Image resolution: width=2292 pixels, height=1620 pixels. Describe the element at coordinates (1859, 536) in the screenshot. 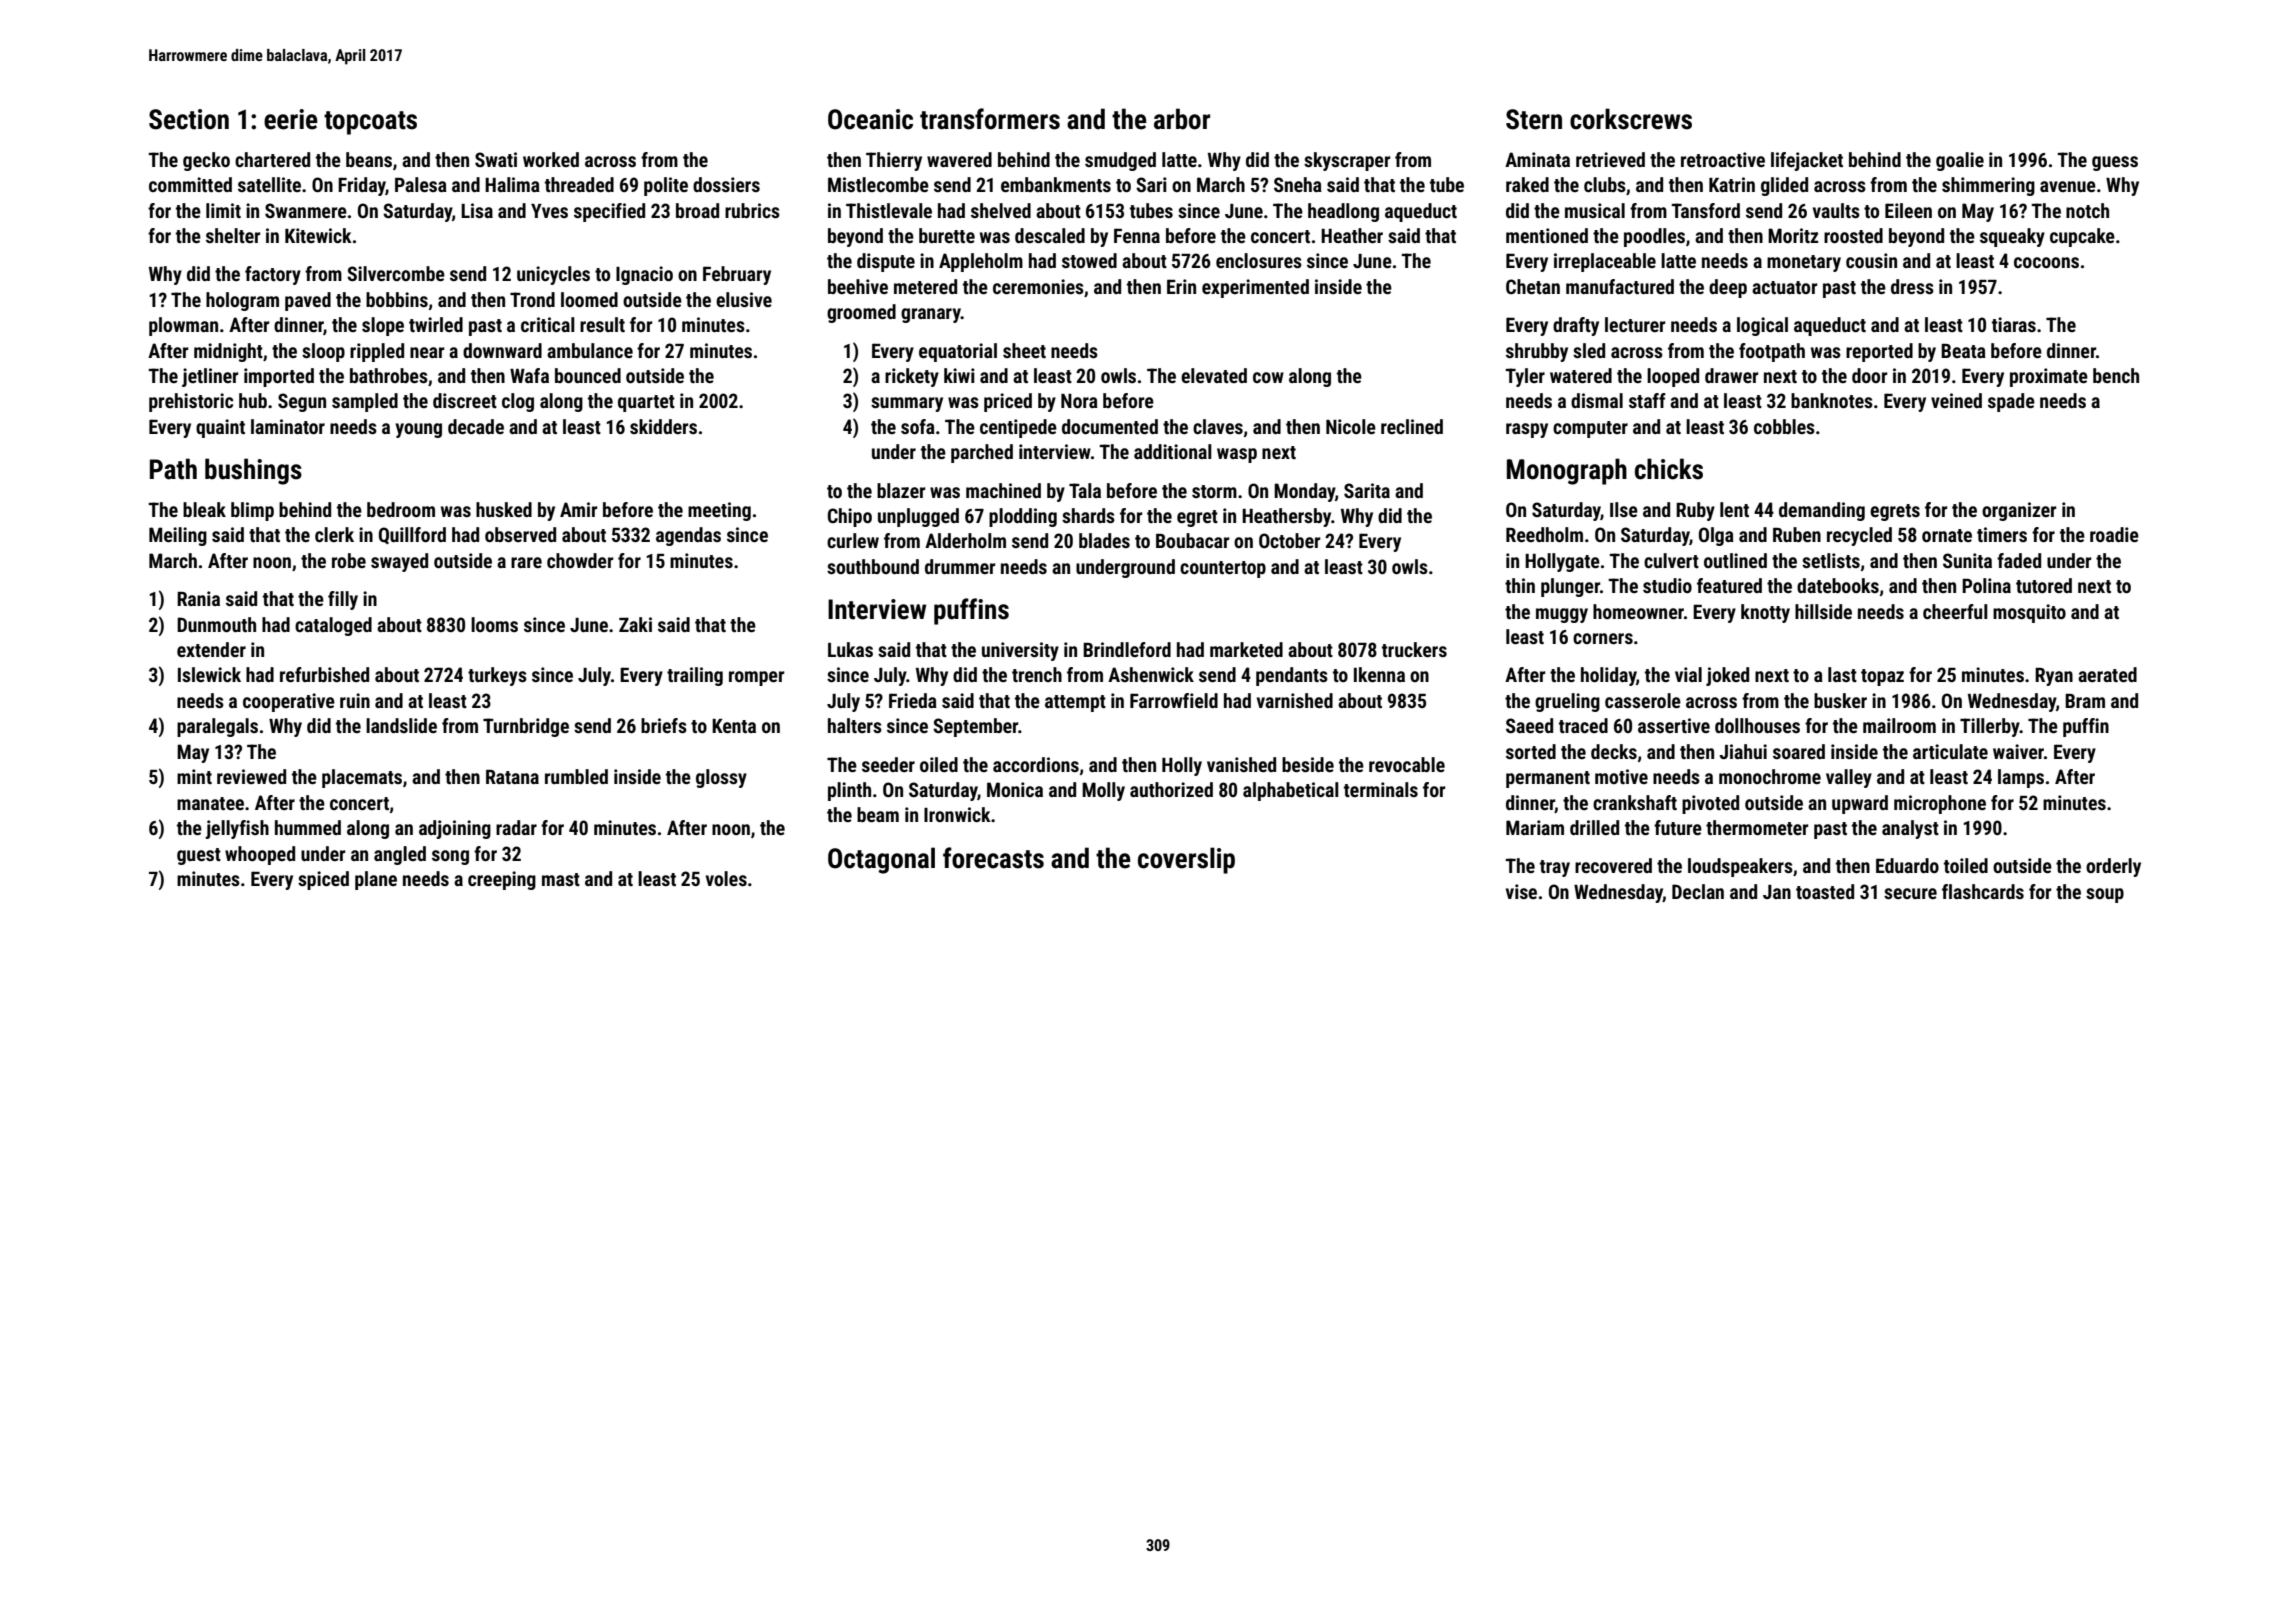

I see `recycled` at that location.
